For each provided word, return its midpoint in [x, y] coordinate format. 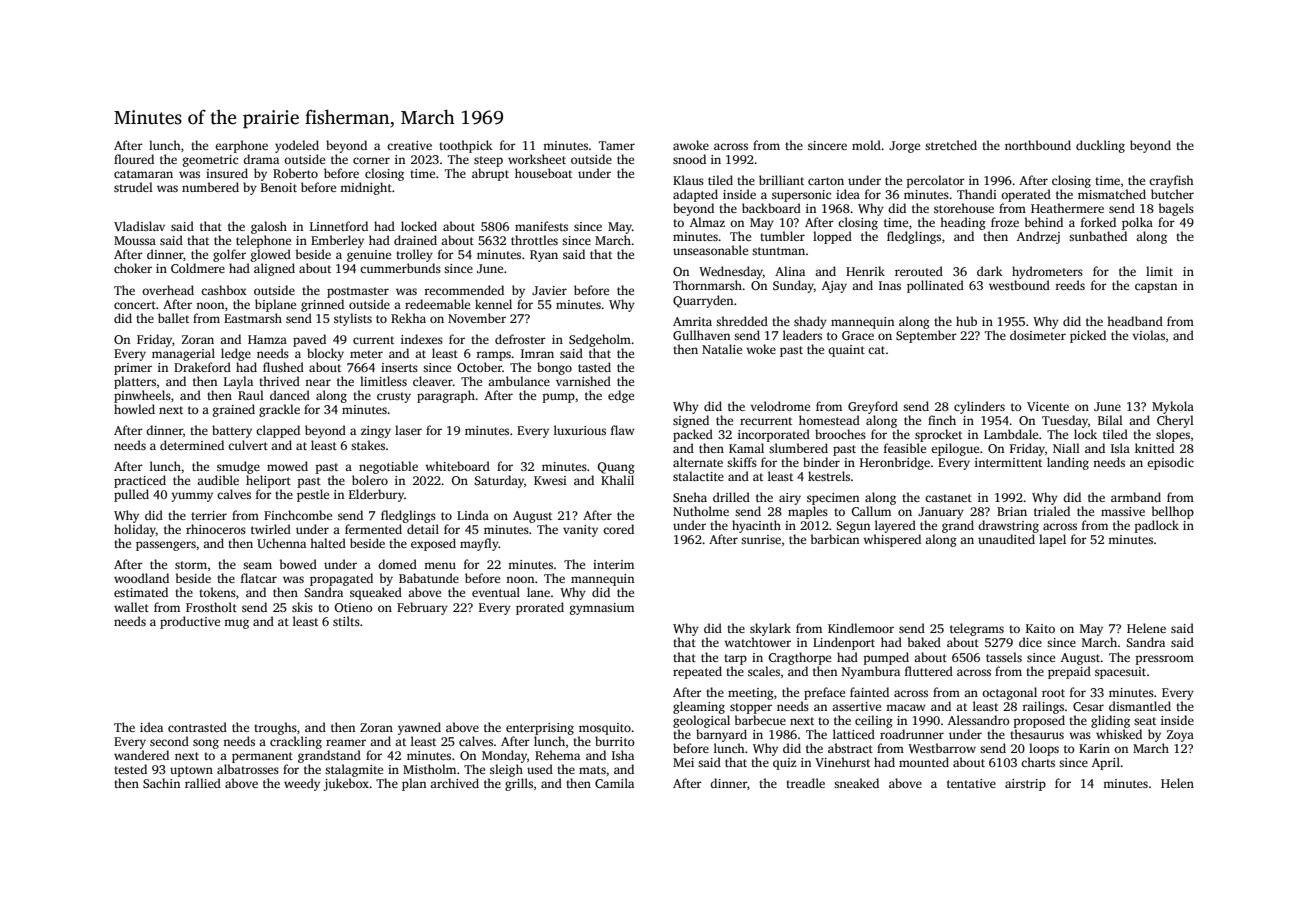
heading [963, 223]
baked [924, 642]
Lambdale [1011, 434]
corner [371, 160]
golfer [229, 255]
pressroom [1164, 660]
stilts [346, 621]
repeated [697, 672]
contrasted [197, 727]
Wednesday [731, 272]
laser [408, 430]
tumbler [782, 236]
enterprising [540, 729]
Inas [890, 285]
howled [134, 409]
